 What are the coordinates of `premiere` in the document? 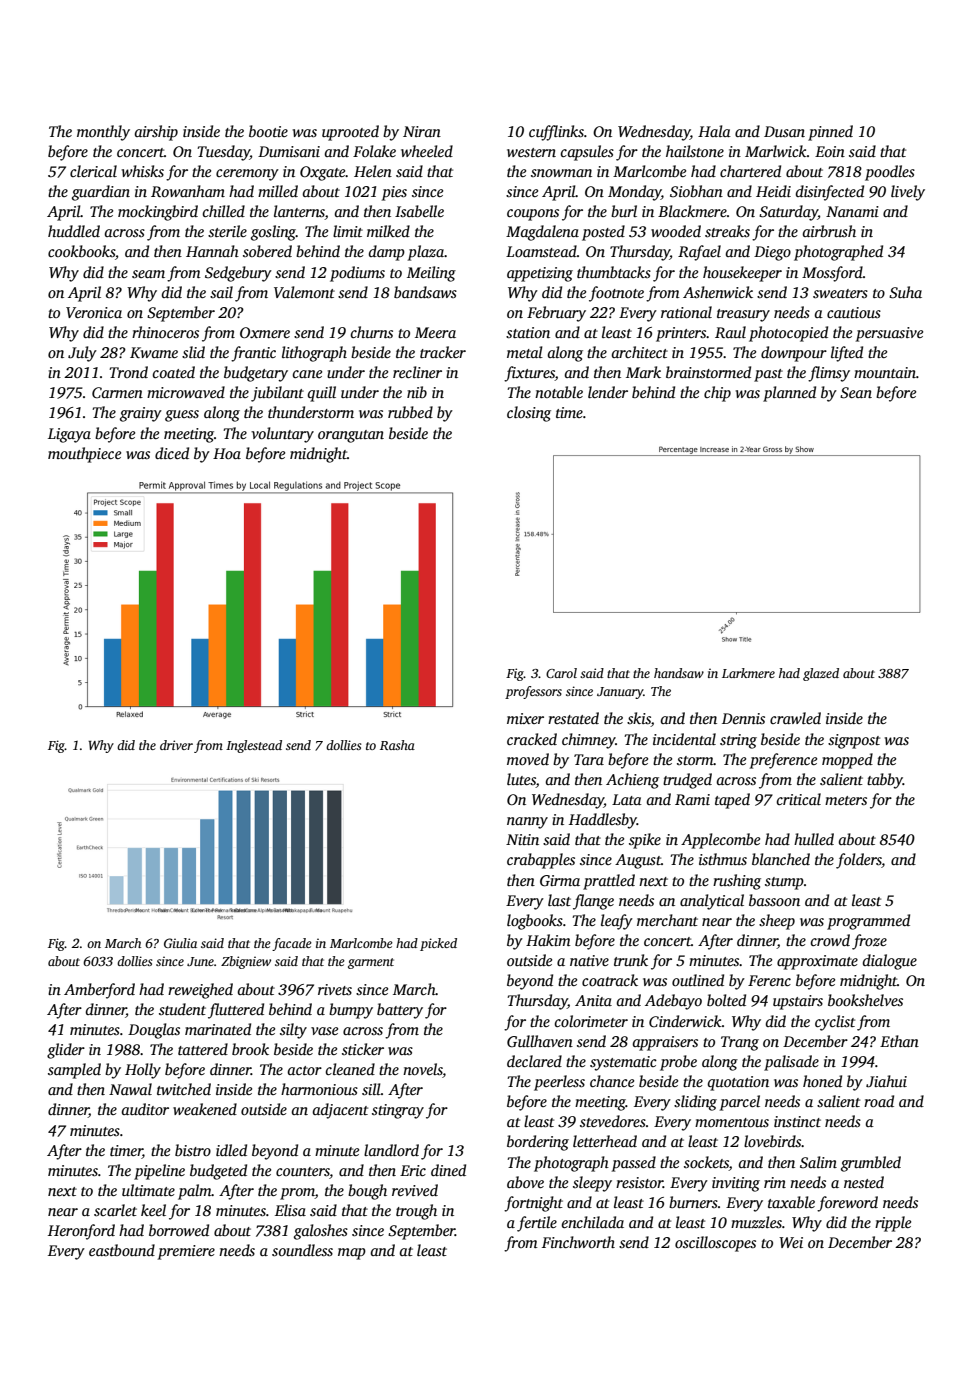 It's located at (186, 1252).
